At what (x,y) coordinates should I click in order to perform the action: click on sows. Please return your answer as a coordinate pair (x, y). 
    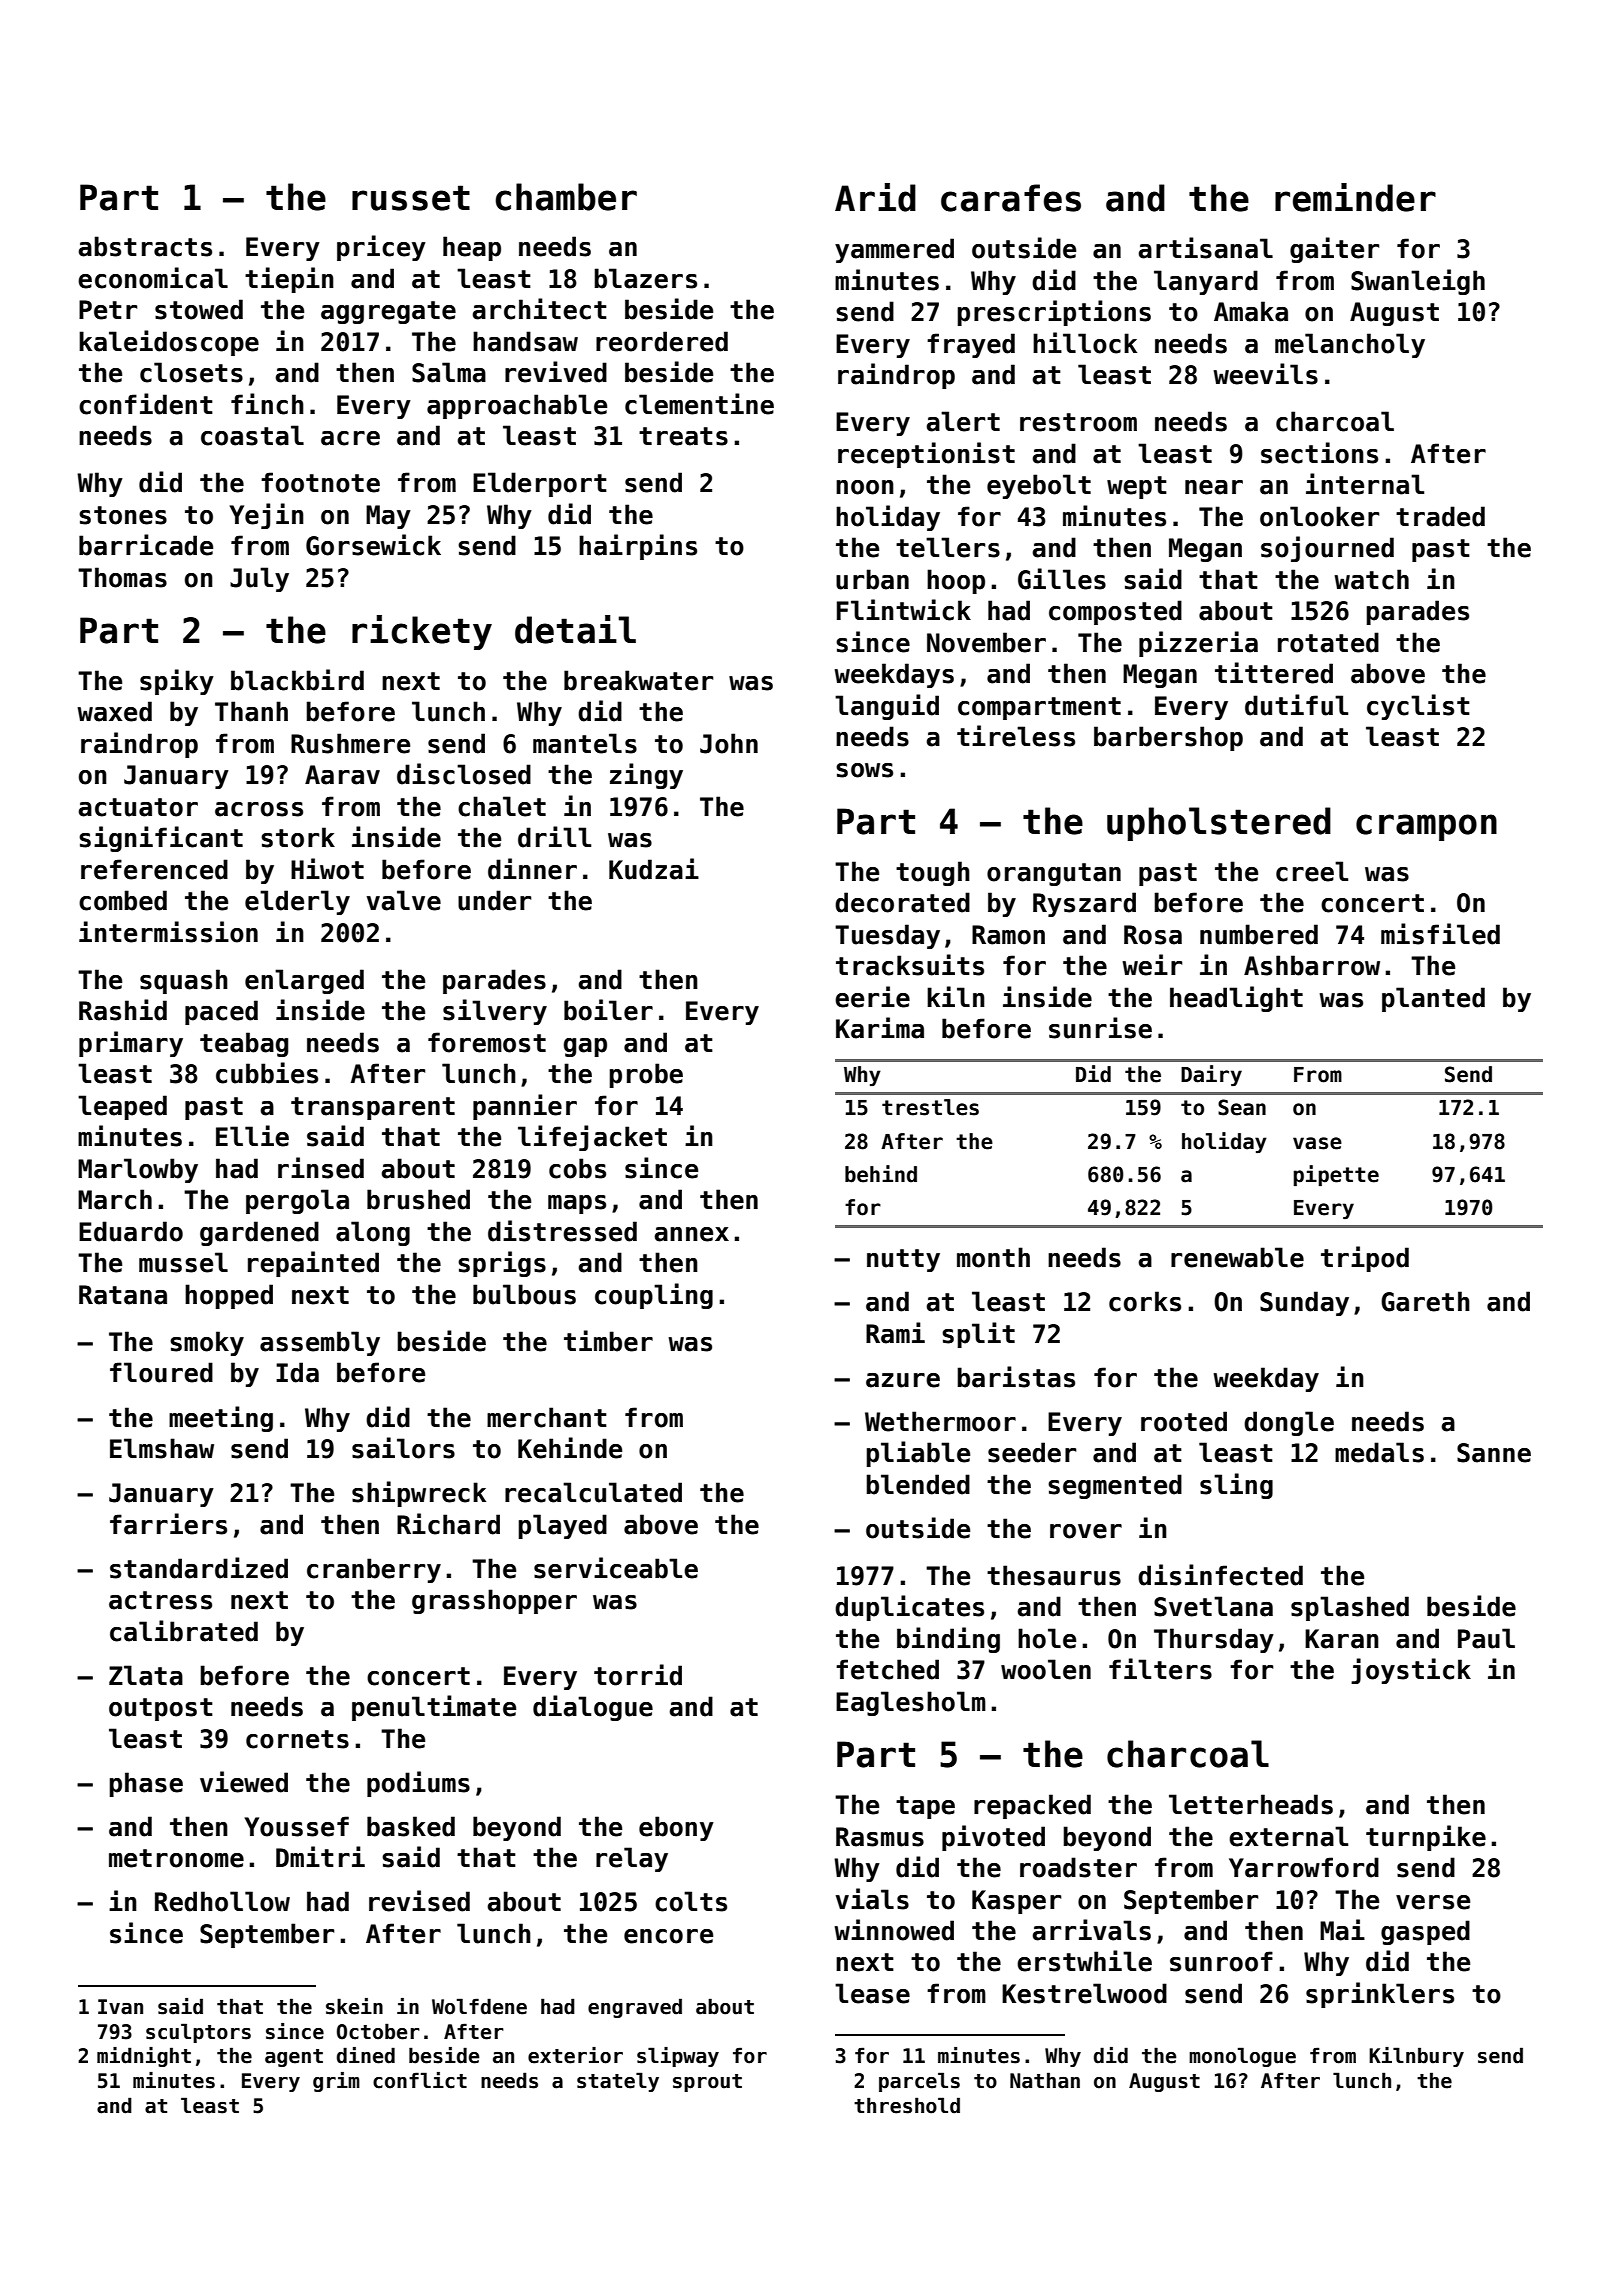
    Looking at the image, I should click on (864, 770).
